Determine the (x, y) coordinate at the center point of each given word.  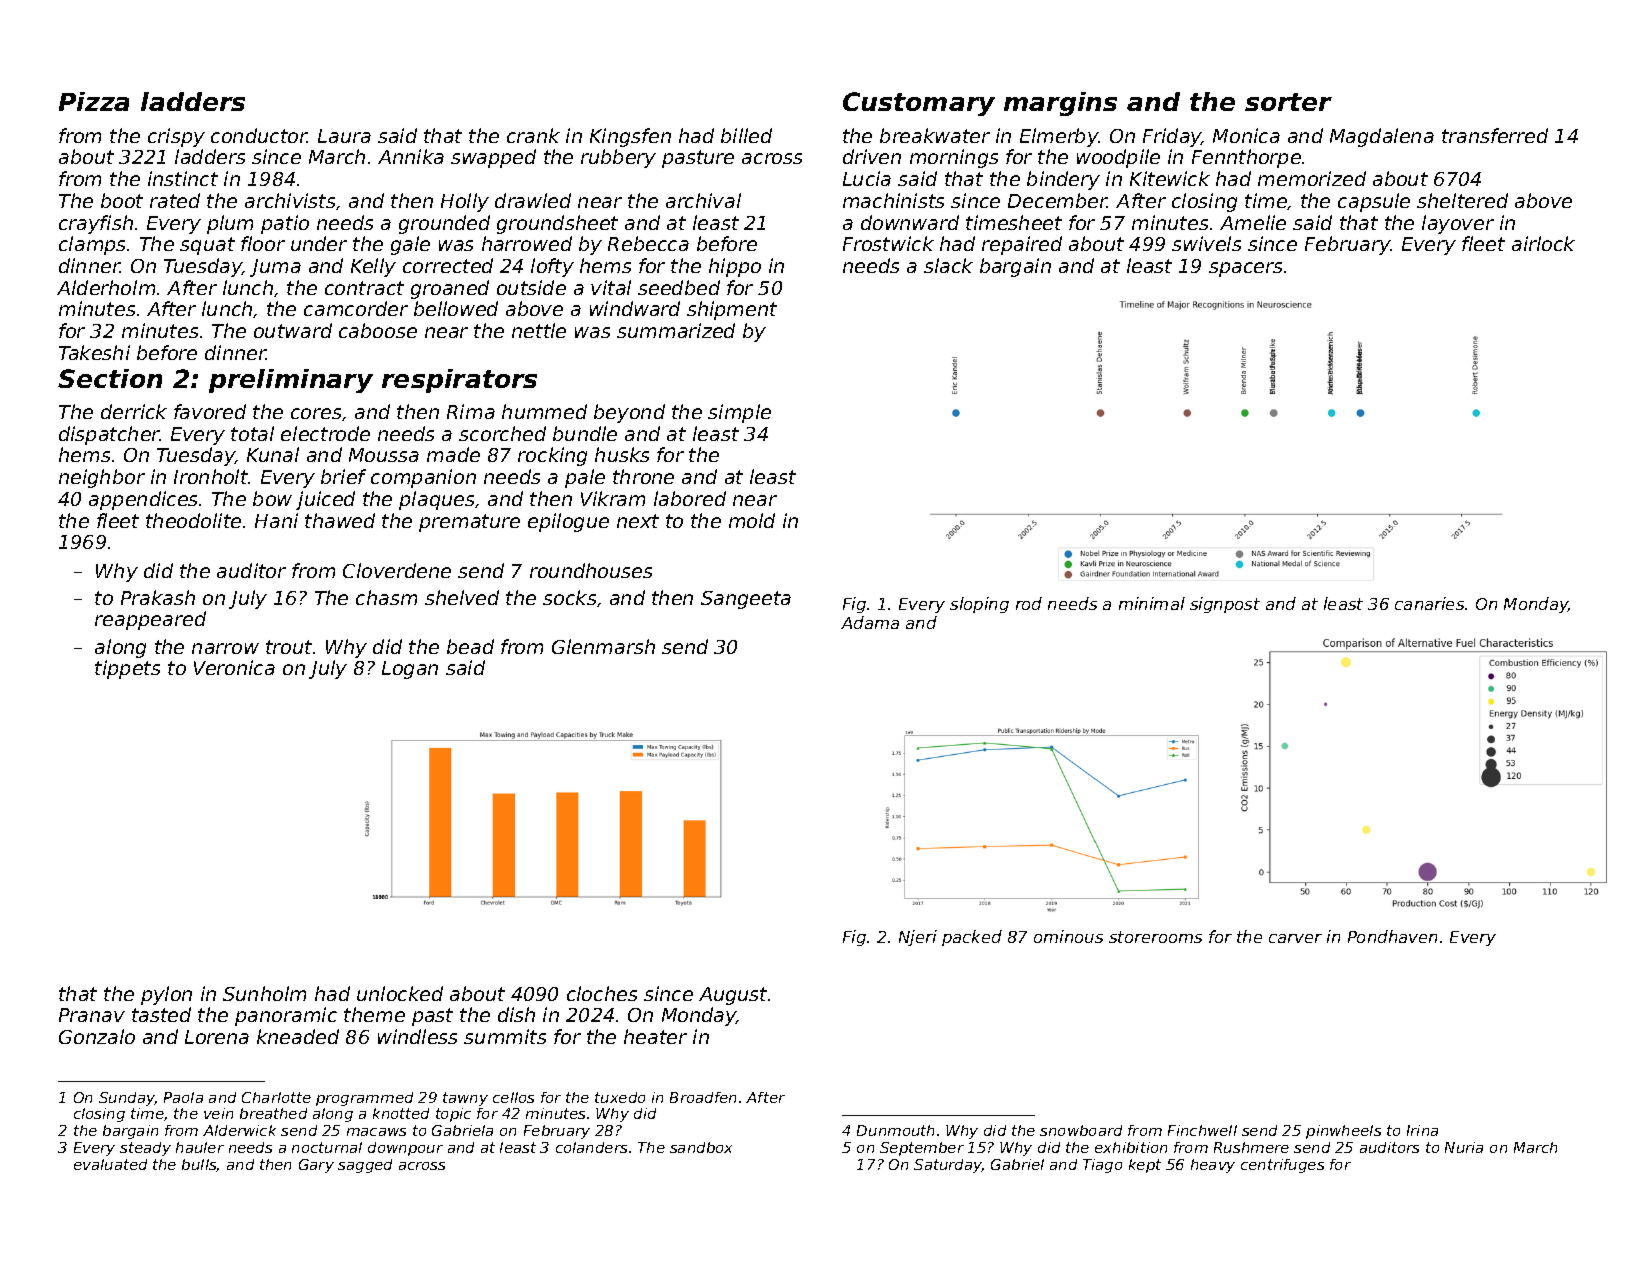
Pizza (94, 101)
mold (752, 520)
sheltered (1462, 200)
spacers (1245, 269)
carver (1295, 938)
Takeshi (94, 352)
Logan (410, 670)
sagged (365, 1166)
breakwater (935, 135)
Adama (870, 622)
